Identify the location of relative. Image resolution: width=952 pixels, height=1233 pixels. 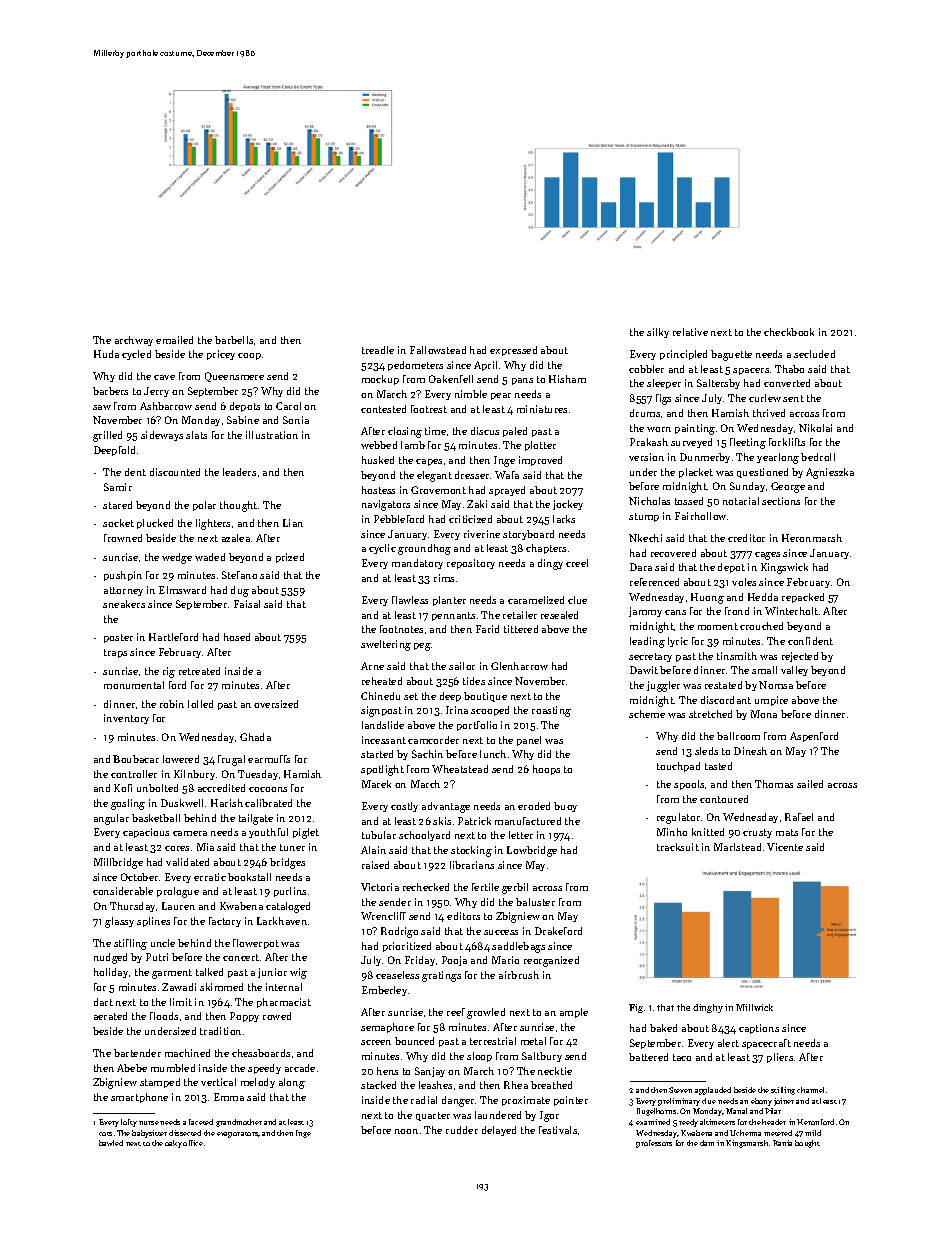
(690, 332).
